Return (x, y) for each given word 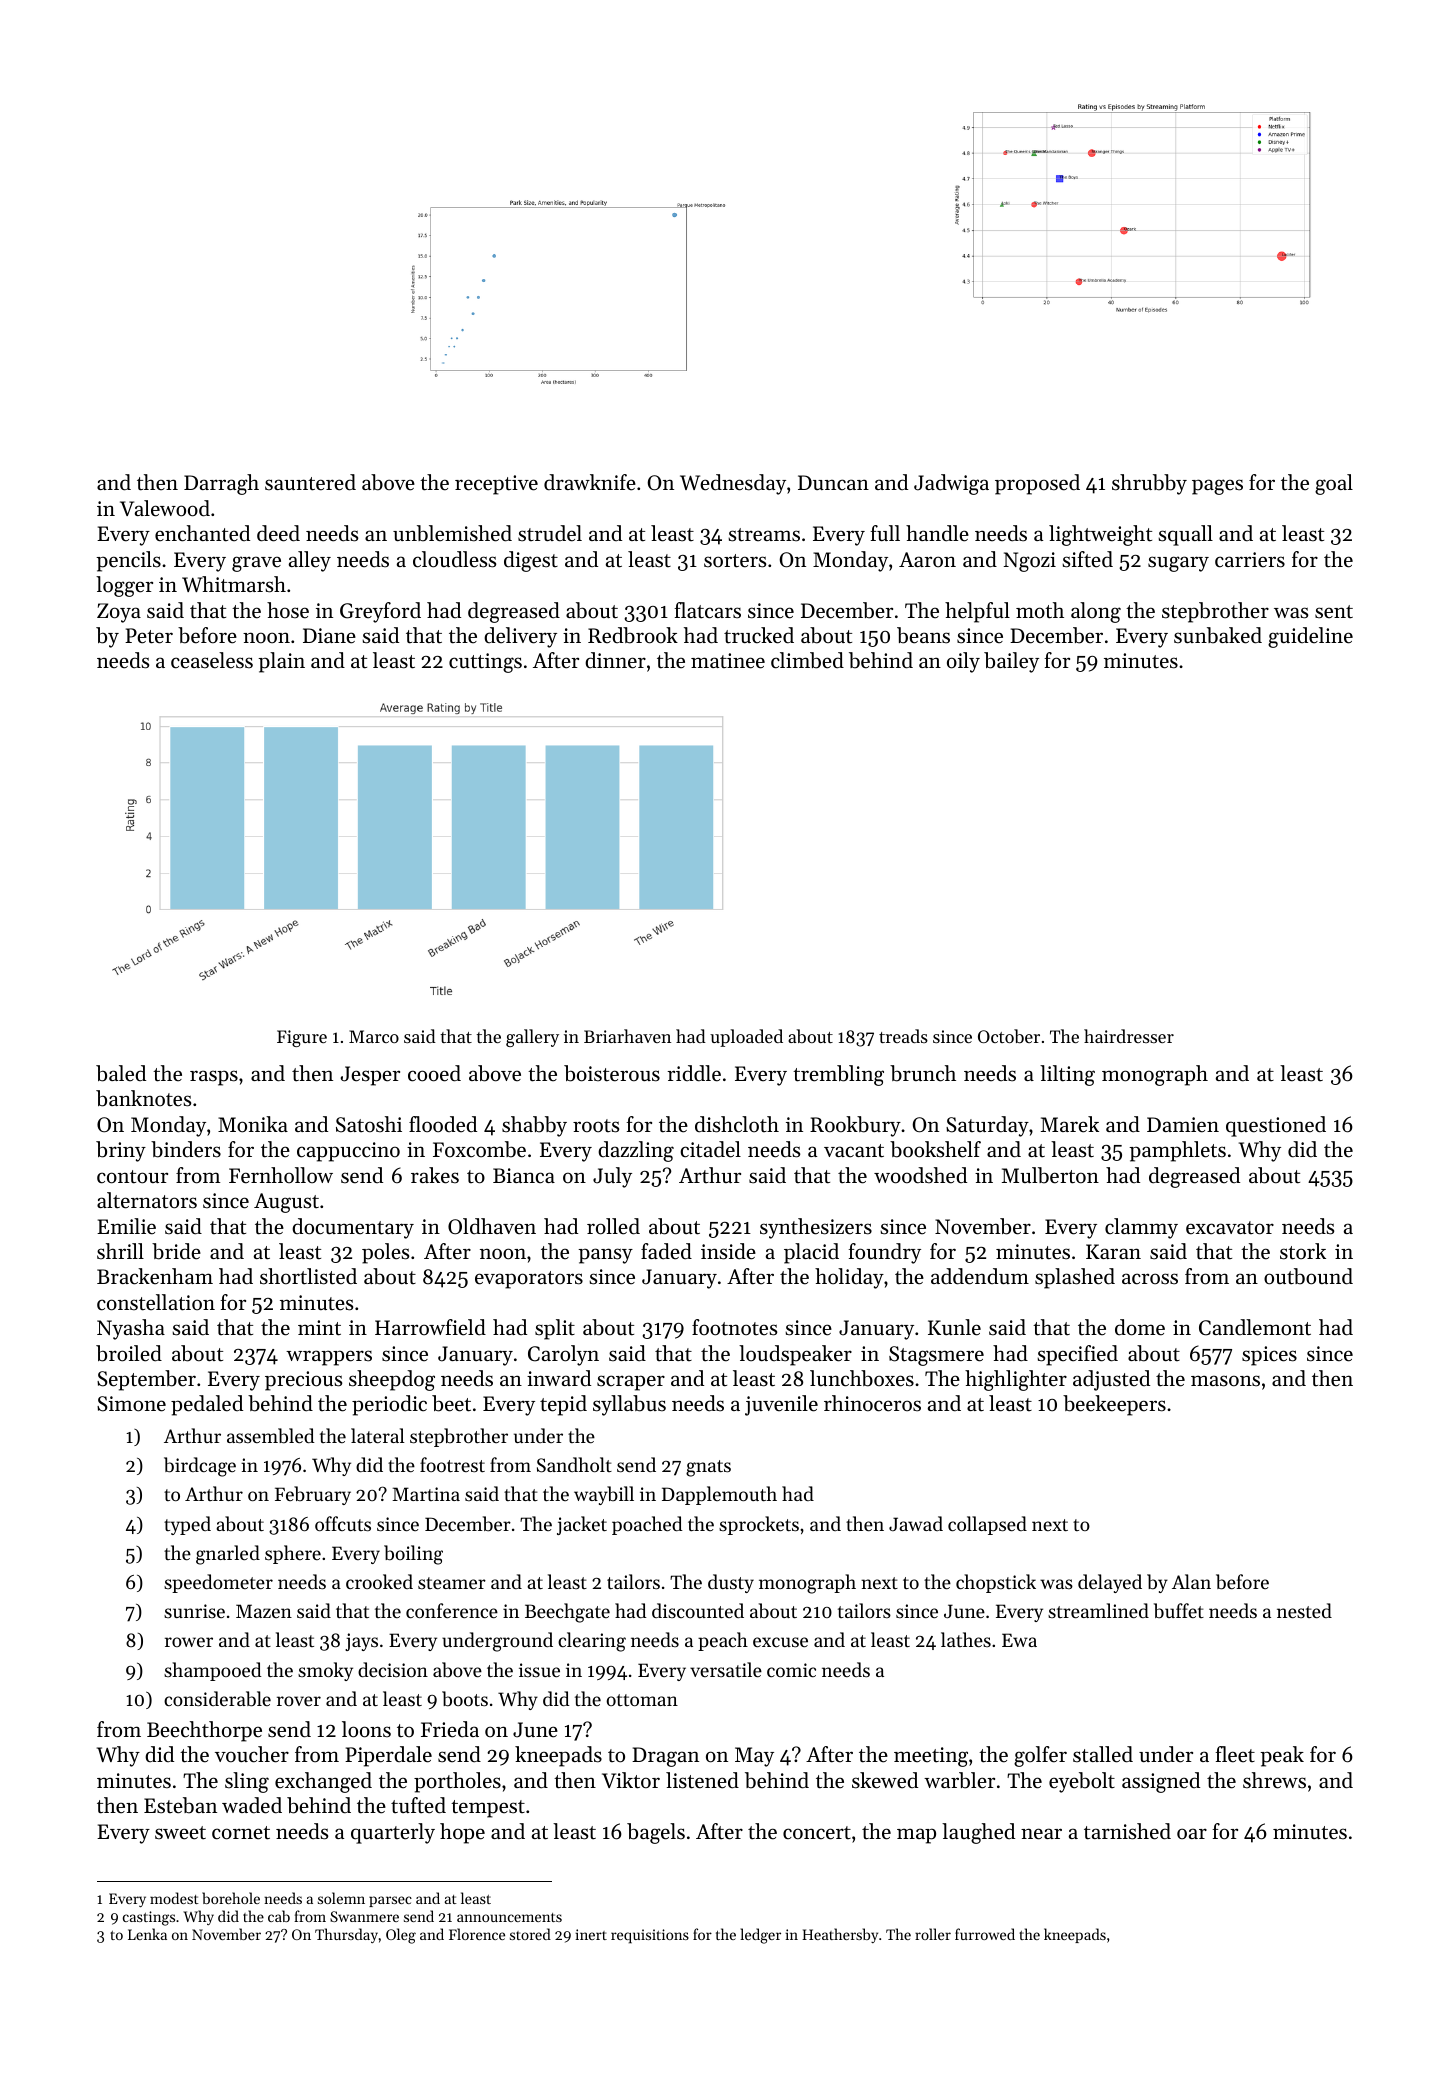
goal (1334, 484)
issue (539, 1670)
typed (187, 1525)
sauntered (310, 482)
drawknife (590, 482)
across (1150, 1279)
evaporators (529, 1280)
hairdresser (1129, 1036)
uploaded (746, 1038)
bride (176, 1251)
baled (121, 1073)
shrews (1274, 1780)
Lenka (147, 1934)
